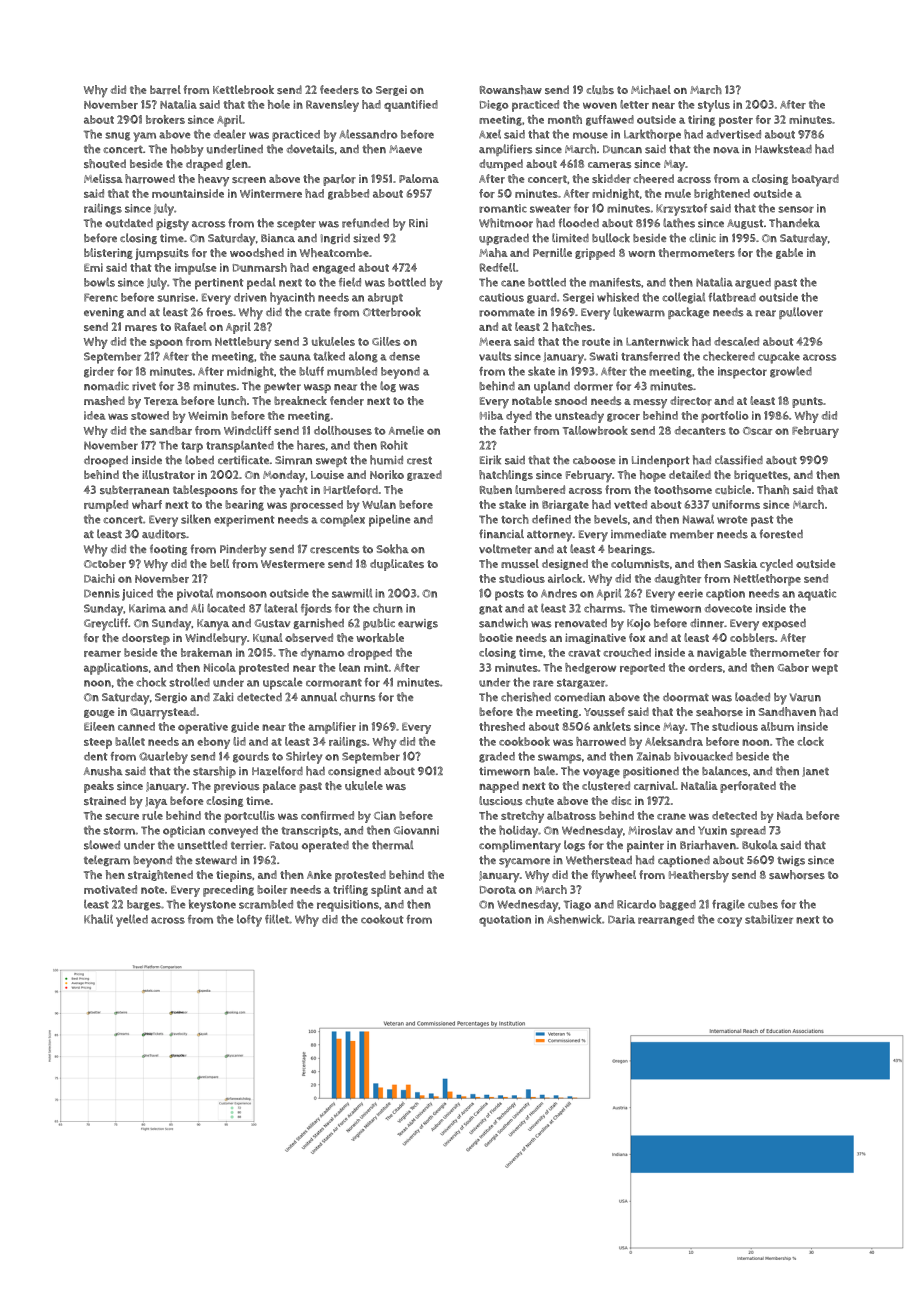  I want to click on hobby, so click(187, 150).
